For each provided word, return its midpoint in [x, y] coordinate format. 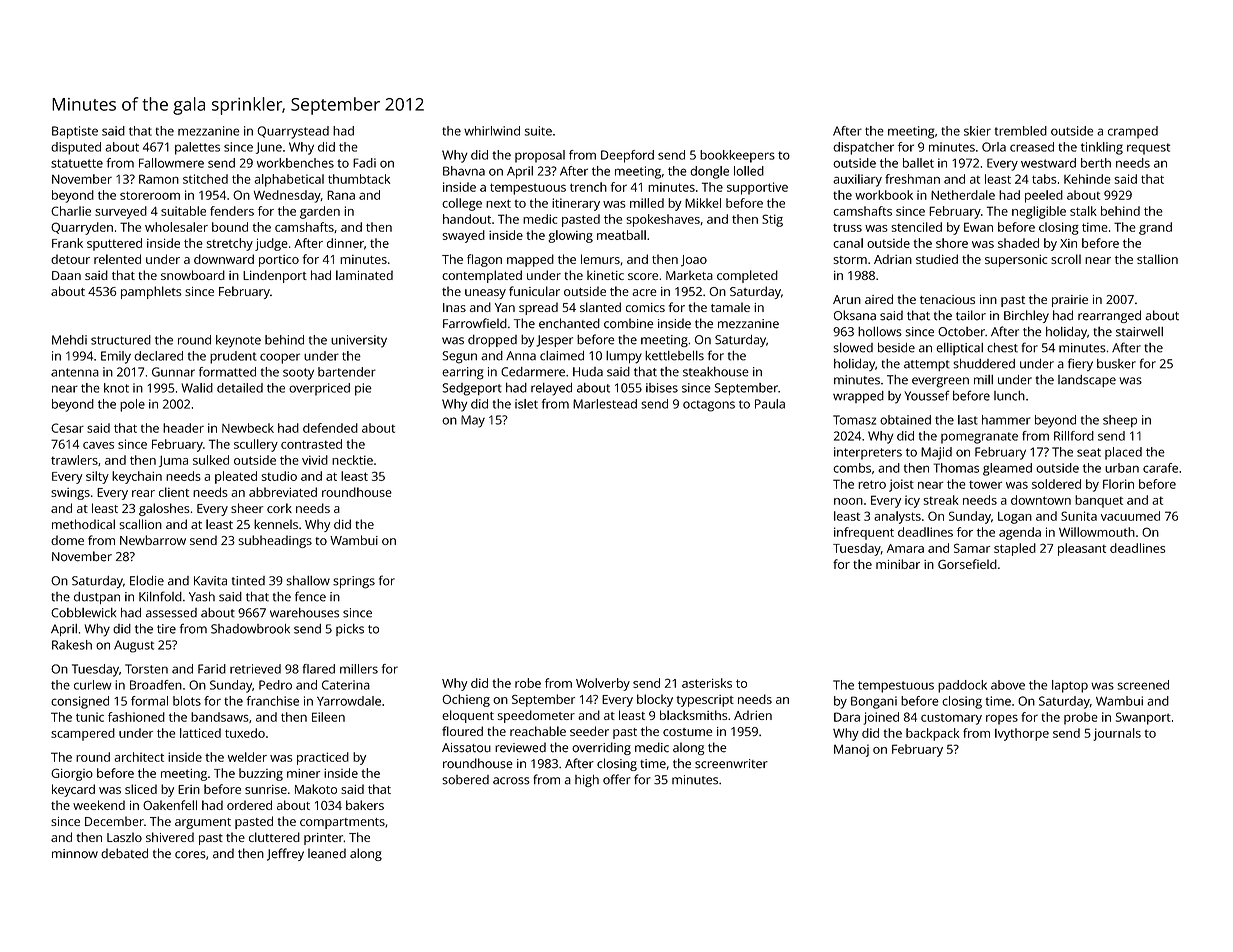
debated [124, 853]
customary [951, 719]
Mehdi [69, 340]
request [1148, 149]
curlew [93, 685]
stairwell [1139, 332]
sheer [247, 508]
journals [1117, 734]
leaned [327, 853]
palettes [197, 148]
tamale [730, 307]
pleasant [1082, 549]
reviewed [520, 747]
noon [848, 501]
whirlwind [492, 131]
